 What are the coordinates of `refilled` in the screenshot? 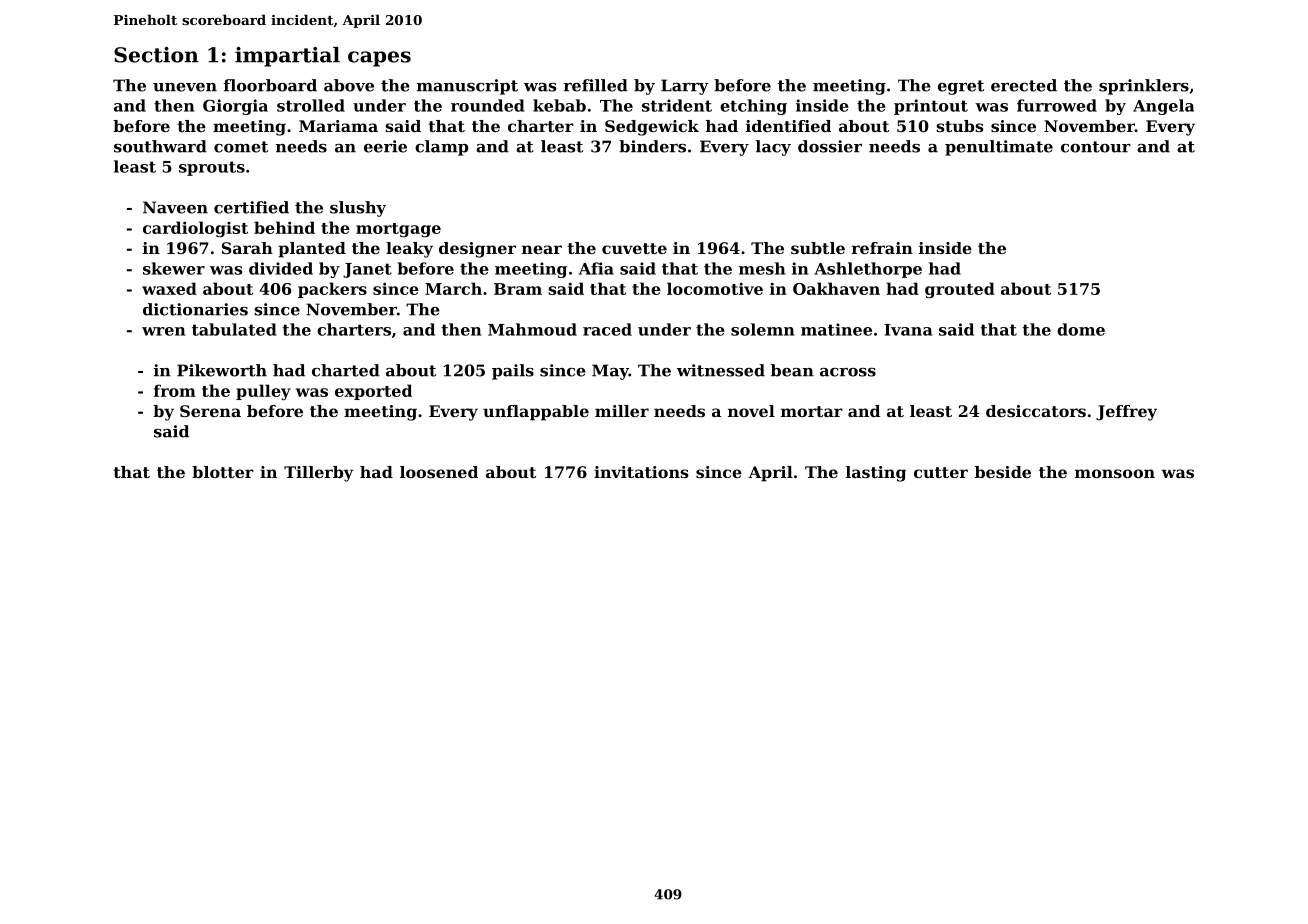 It's located at (595, 85).
